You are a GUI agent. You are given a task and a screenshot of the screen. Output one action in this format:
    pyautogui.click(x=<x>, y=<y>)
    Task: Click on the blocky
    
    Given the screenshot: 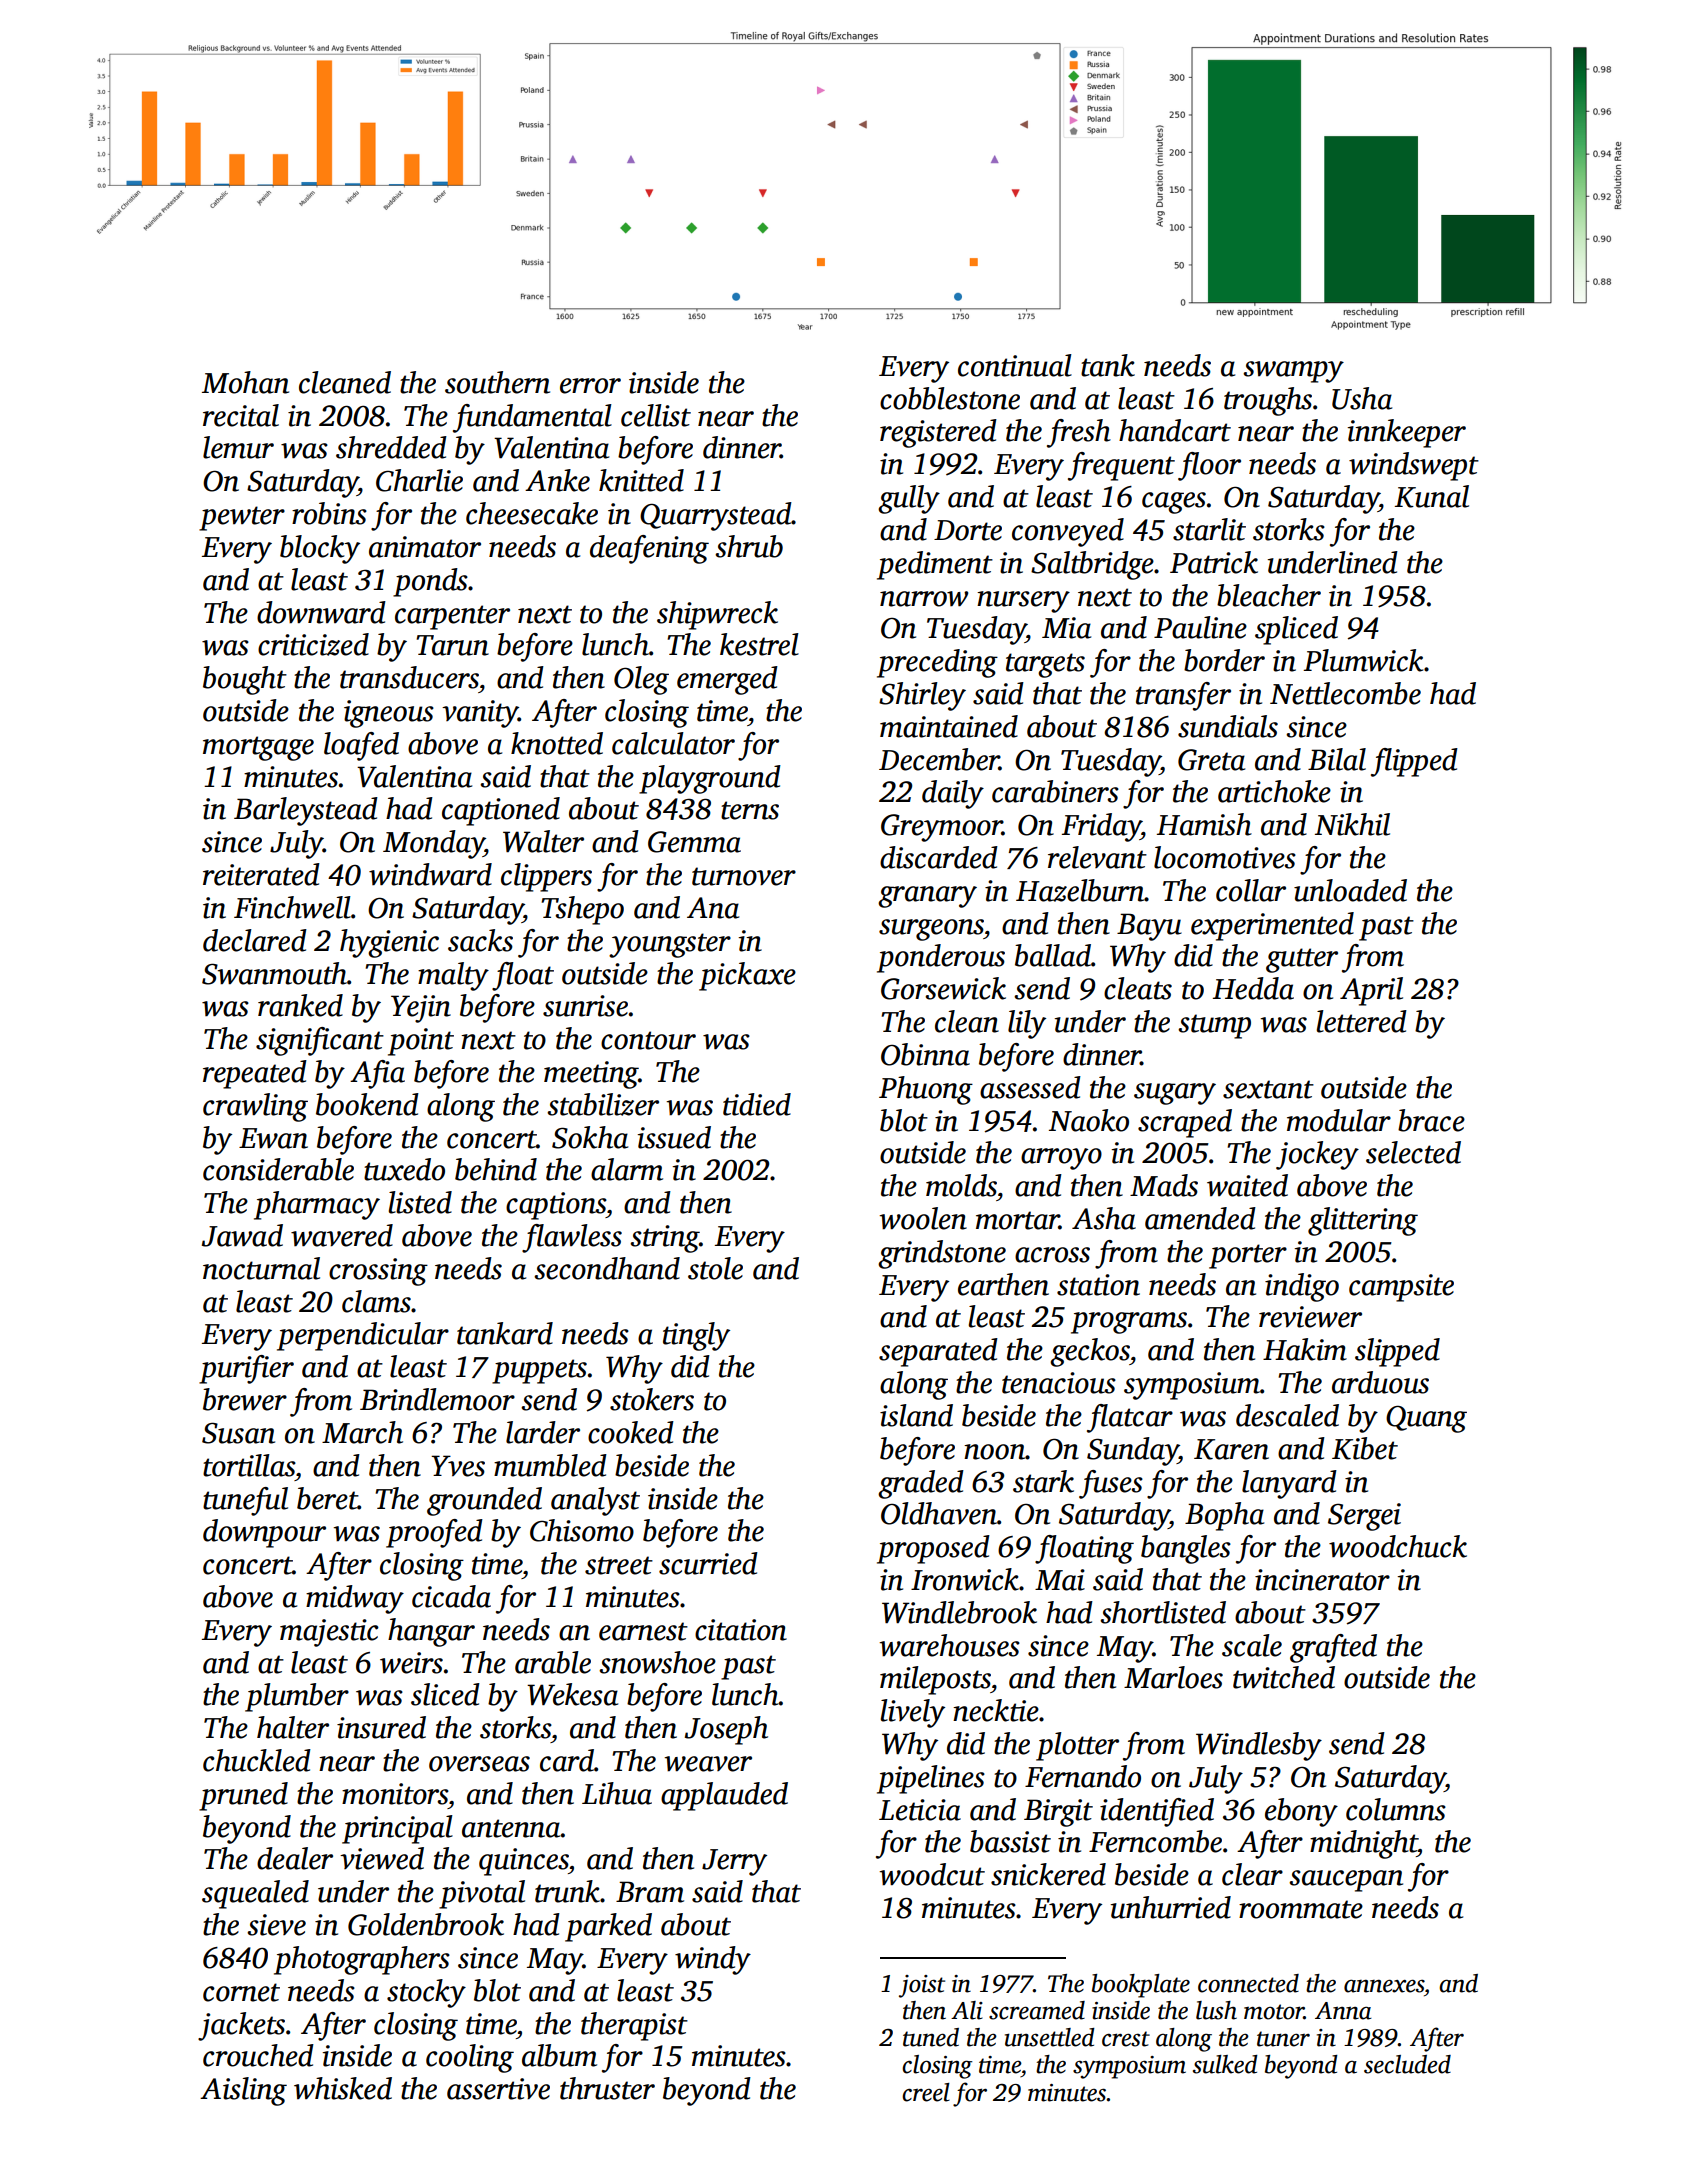 What is the action you would take?
    pyautogui.click(x=320, y=549)
